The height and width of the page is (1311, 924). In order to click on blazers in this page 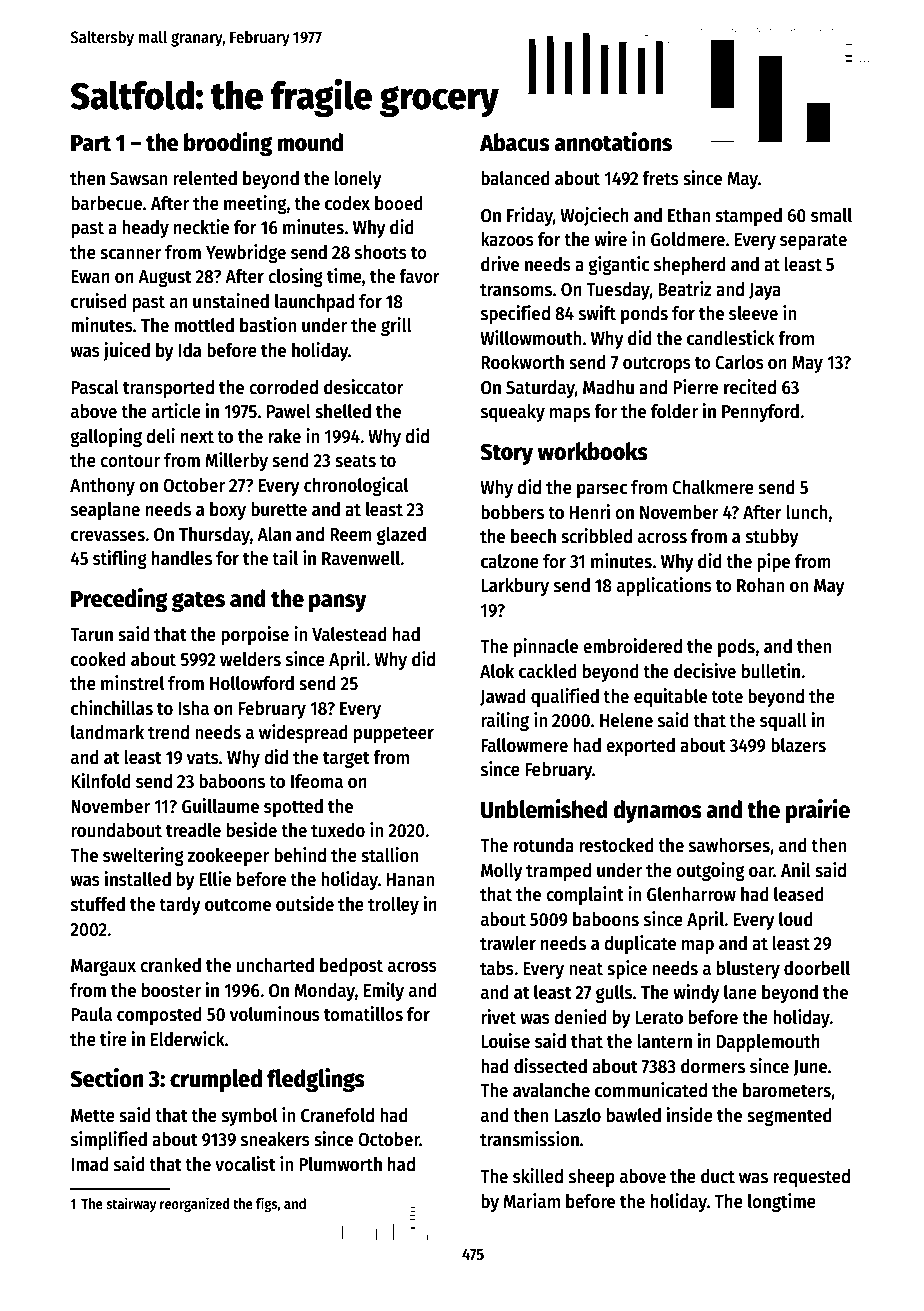, I will do `click(798, 745)`.
